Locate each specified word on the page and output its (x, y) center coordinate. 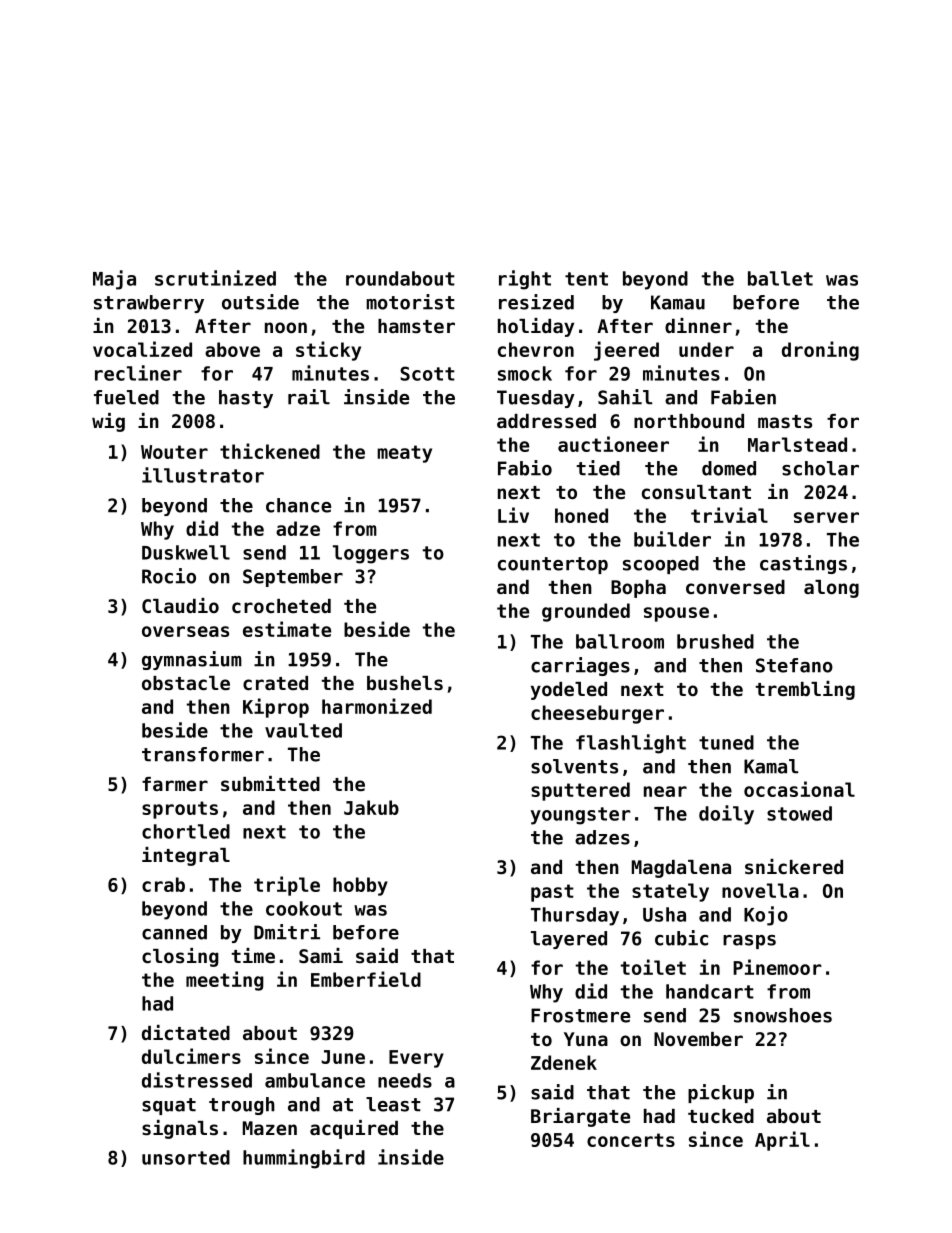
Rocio (169, 576)
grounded (586, 612)
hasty (246, 399)
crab (163, 884)
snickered (794, 866)
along (831, 589)
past (552, 893)
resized (536, 302)
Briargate (580, 1117)
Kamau (678, 302)
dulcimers (191, 1056)
